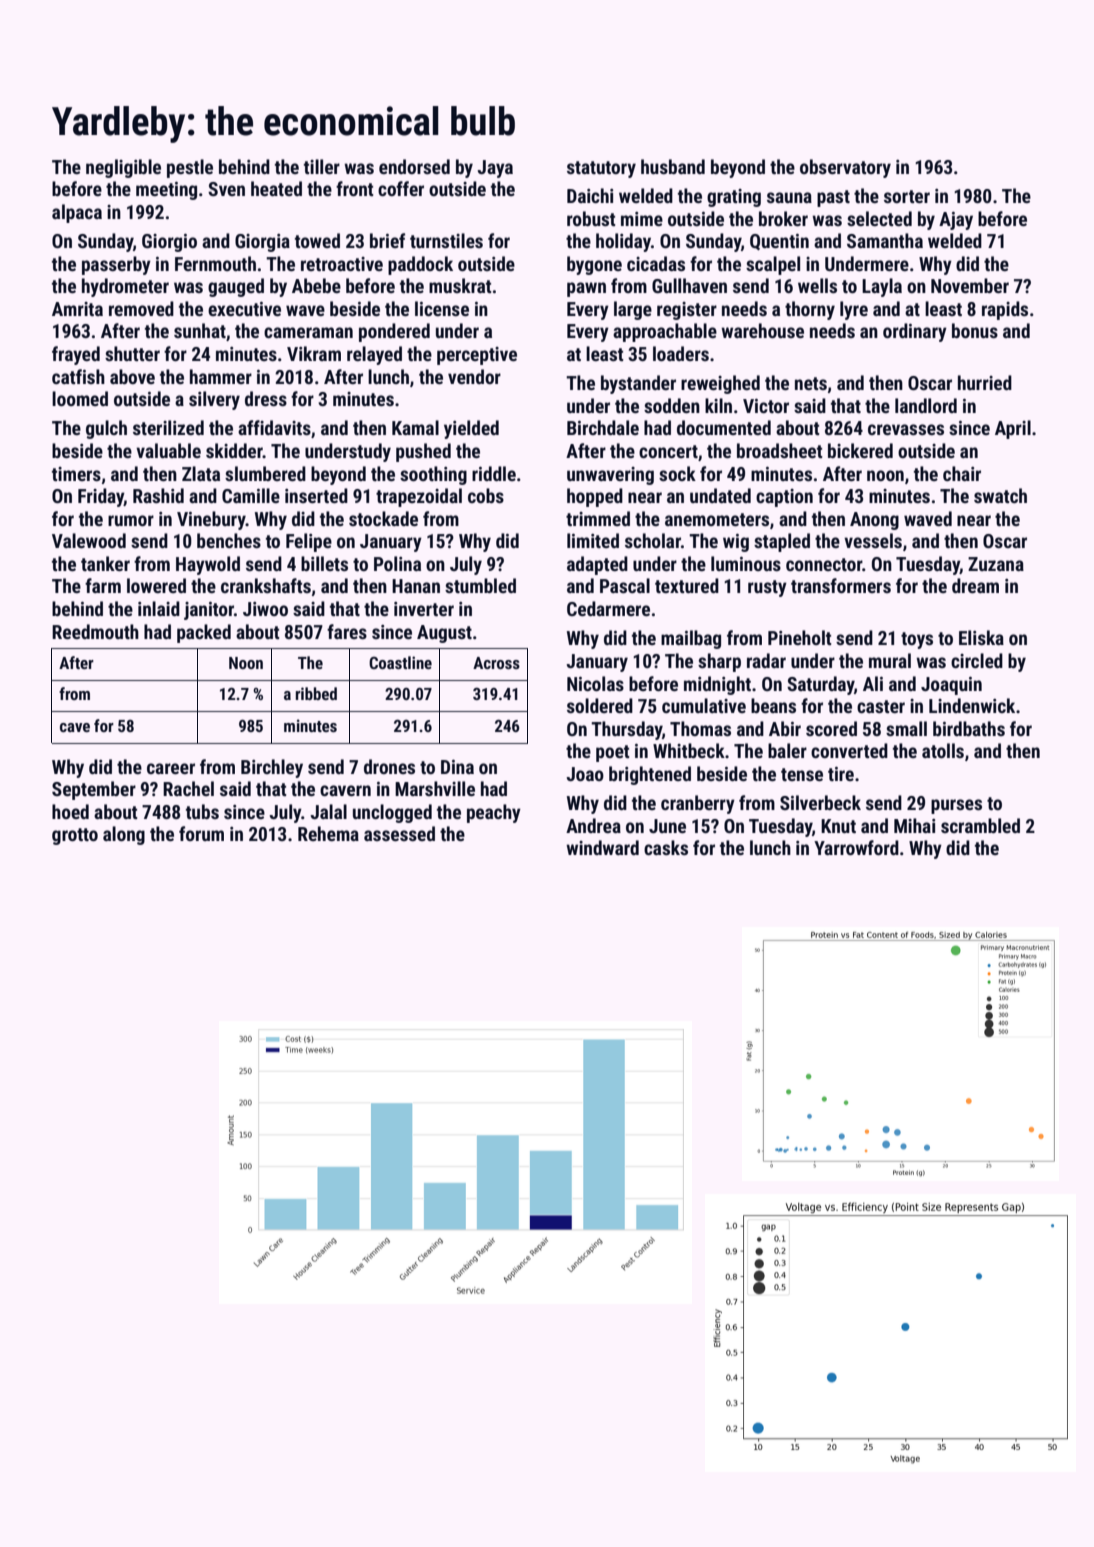 This document has width=1094, height=1547. I want to click on broker, so click(783, 218).
